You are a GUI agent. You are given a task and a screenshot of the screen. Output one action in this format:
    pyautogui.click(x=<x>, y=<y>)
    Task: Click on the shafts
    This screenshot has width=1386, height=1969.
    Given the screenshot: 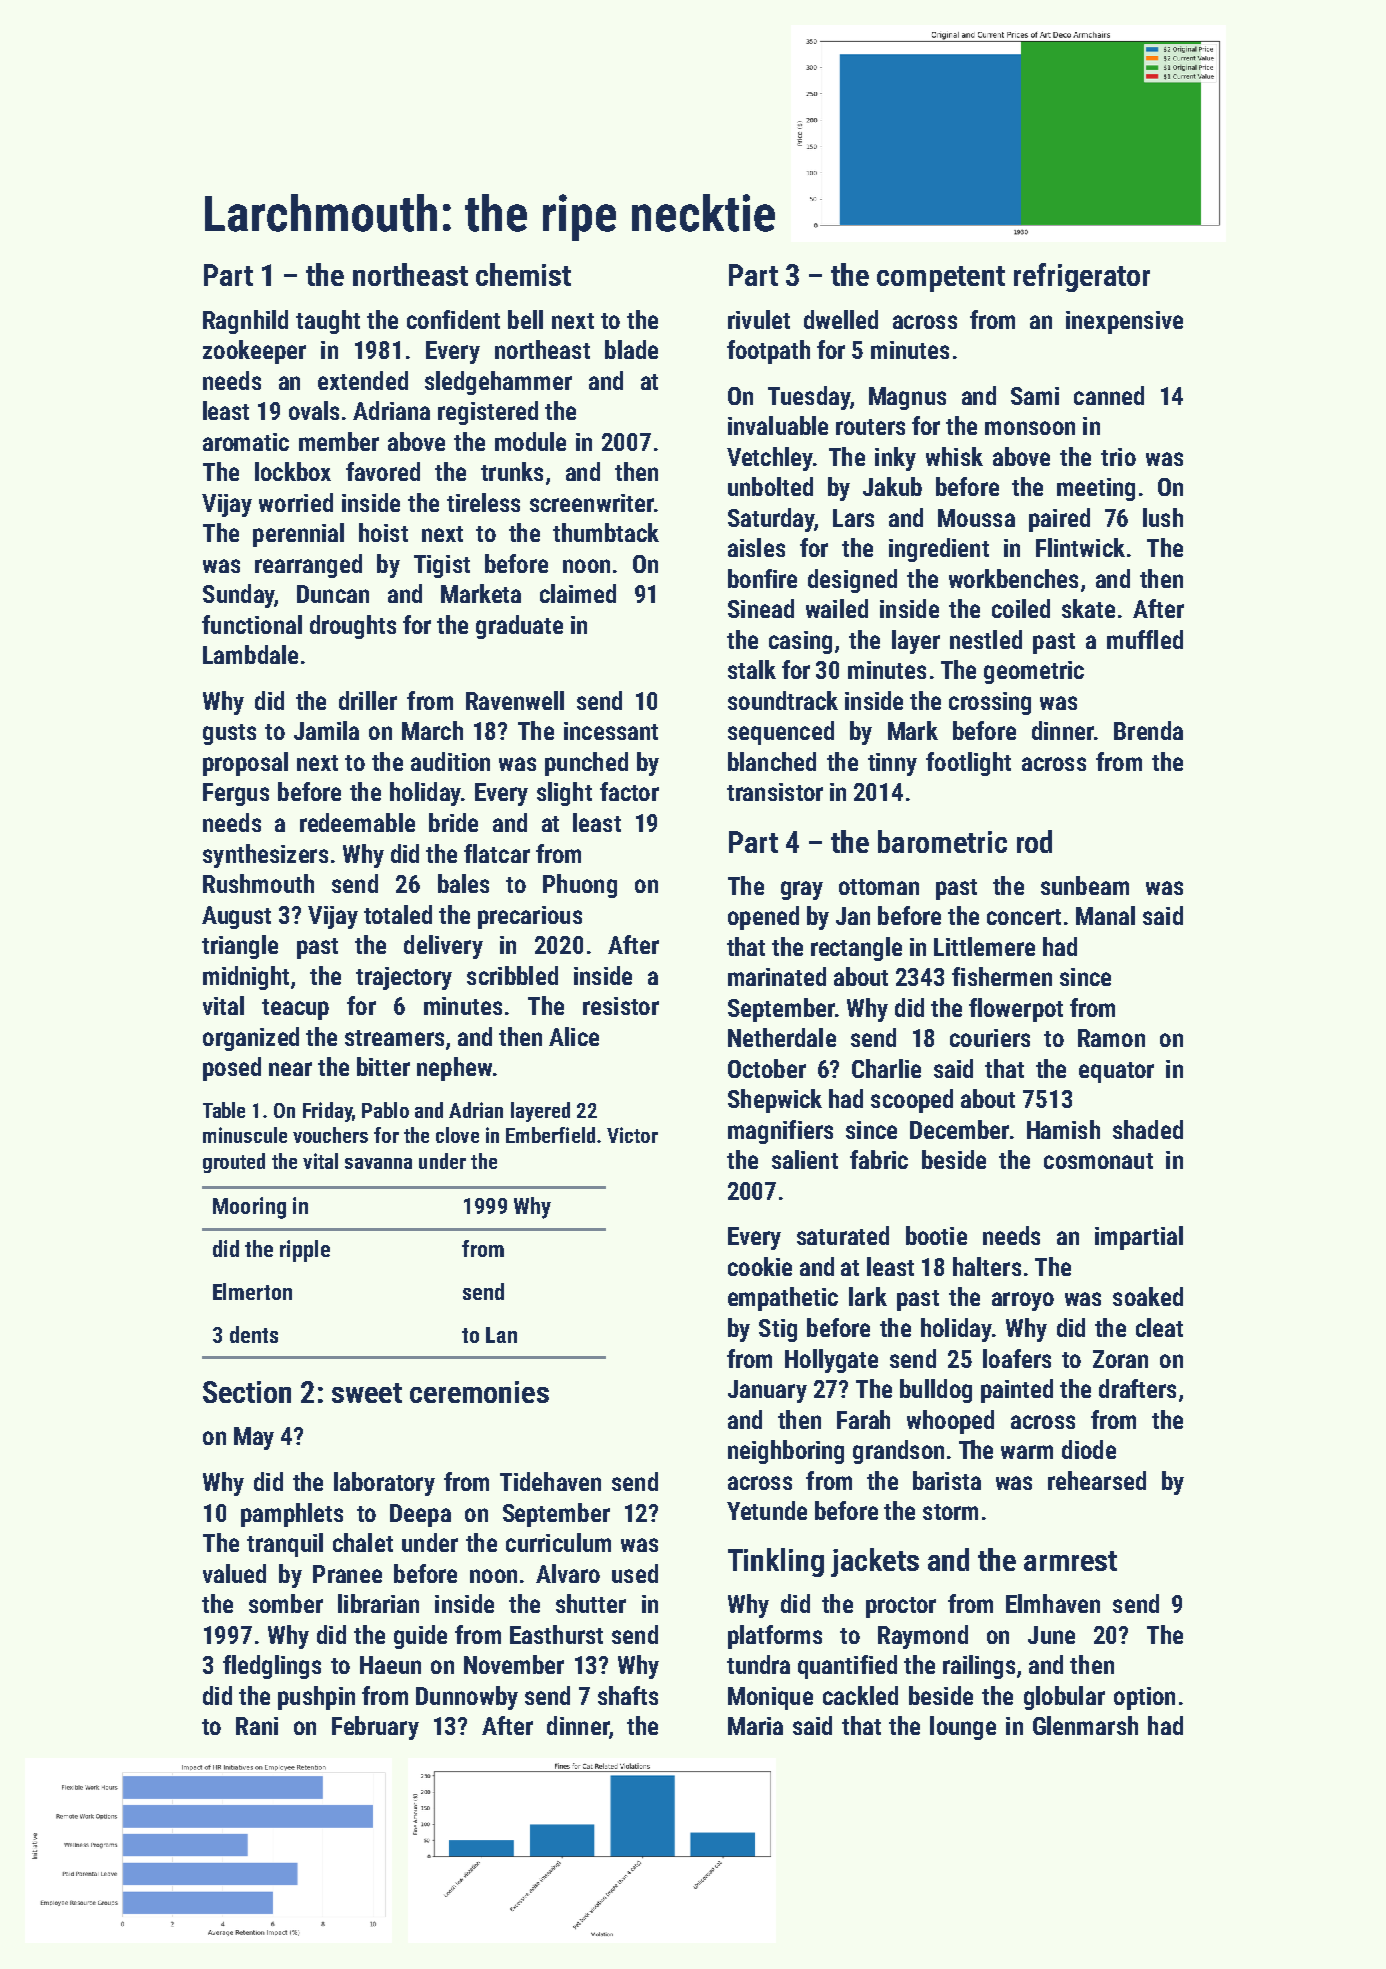 What is the action you would take?
    pyautogui.click(x=628, y=1695)
